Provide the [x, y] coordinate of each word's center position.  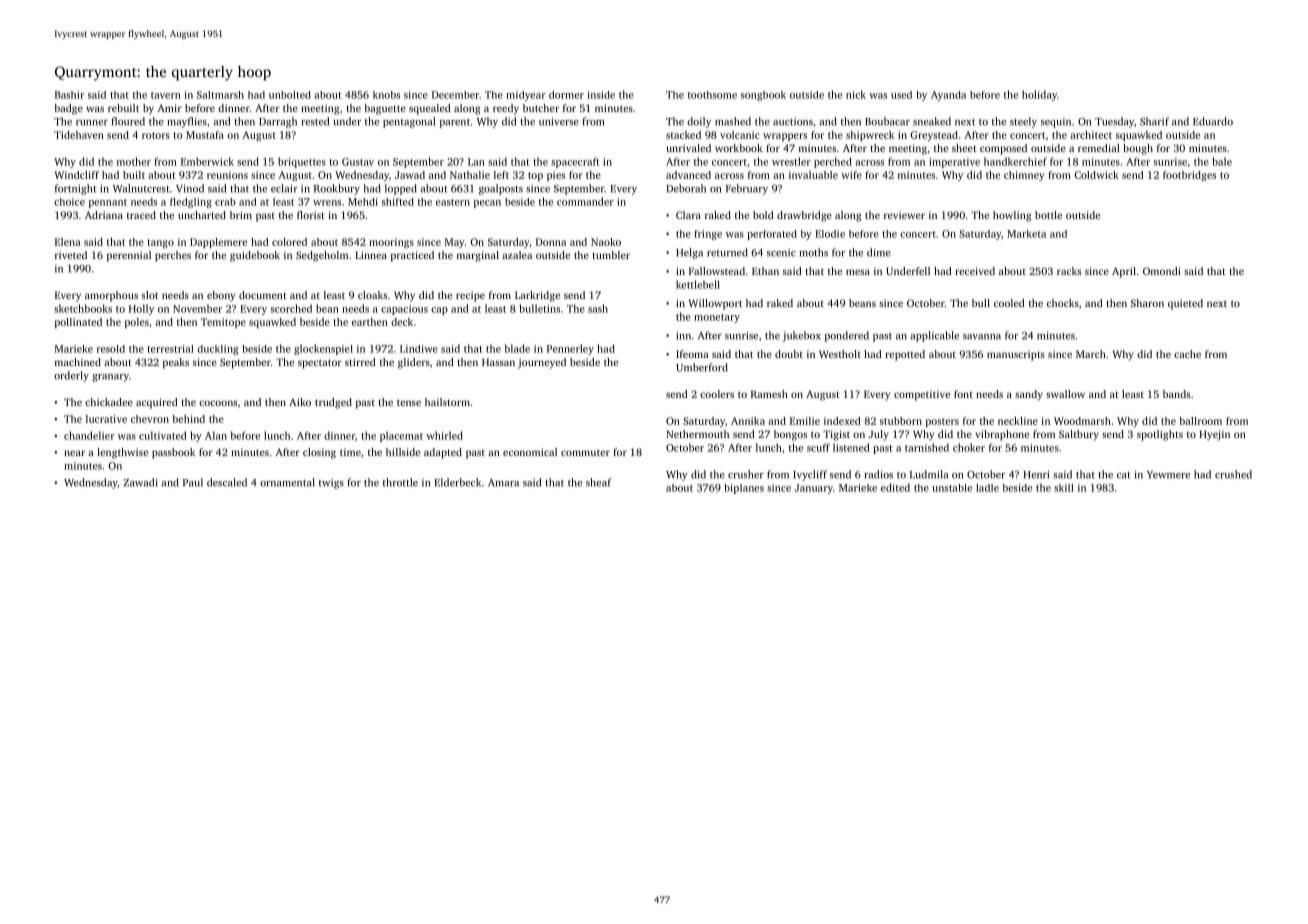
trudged [333, 403]
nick [856, 94]
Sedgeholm [322, 256]
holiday [1039, 95]
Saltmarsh [220, 95]
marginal [478, 256]
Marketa [1026, 234]
